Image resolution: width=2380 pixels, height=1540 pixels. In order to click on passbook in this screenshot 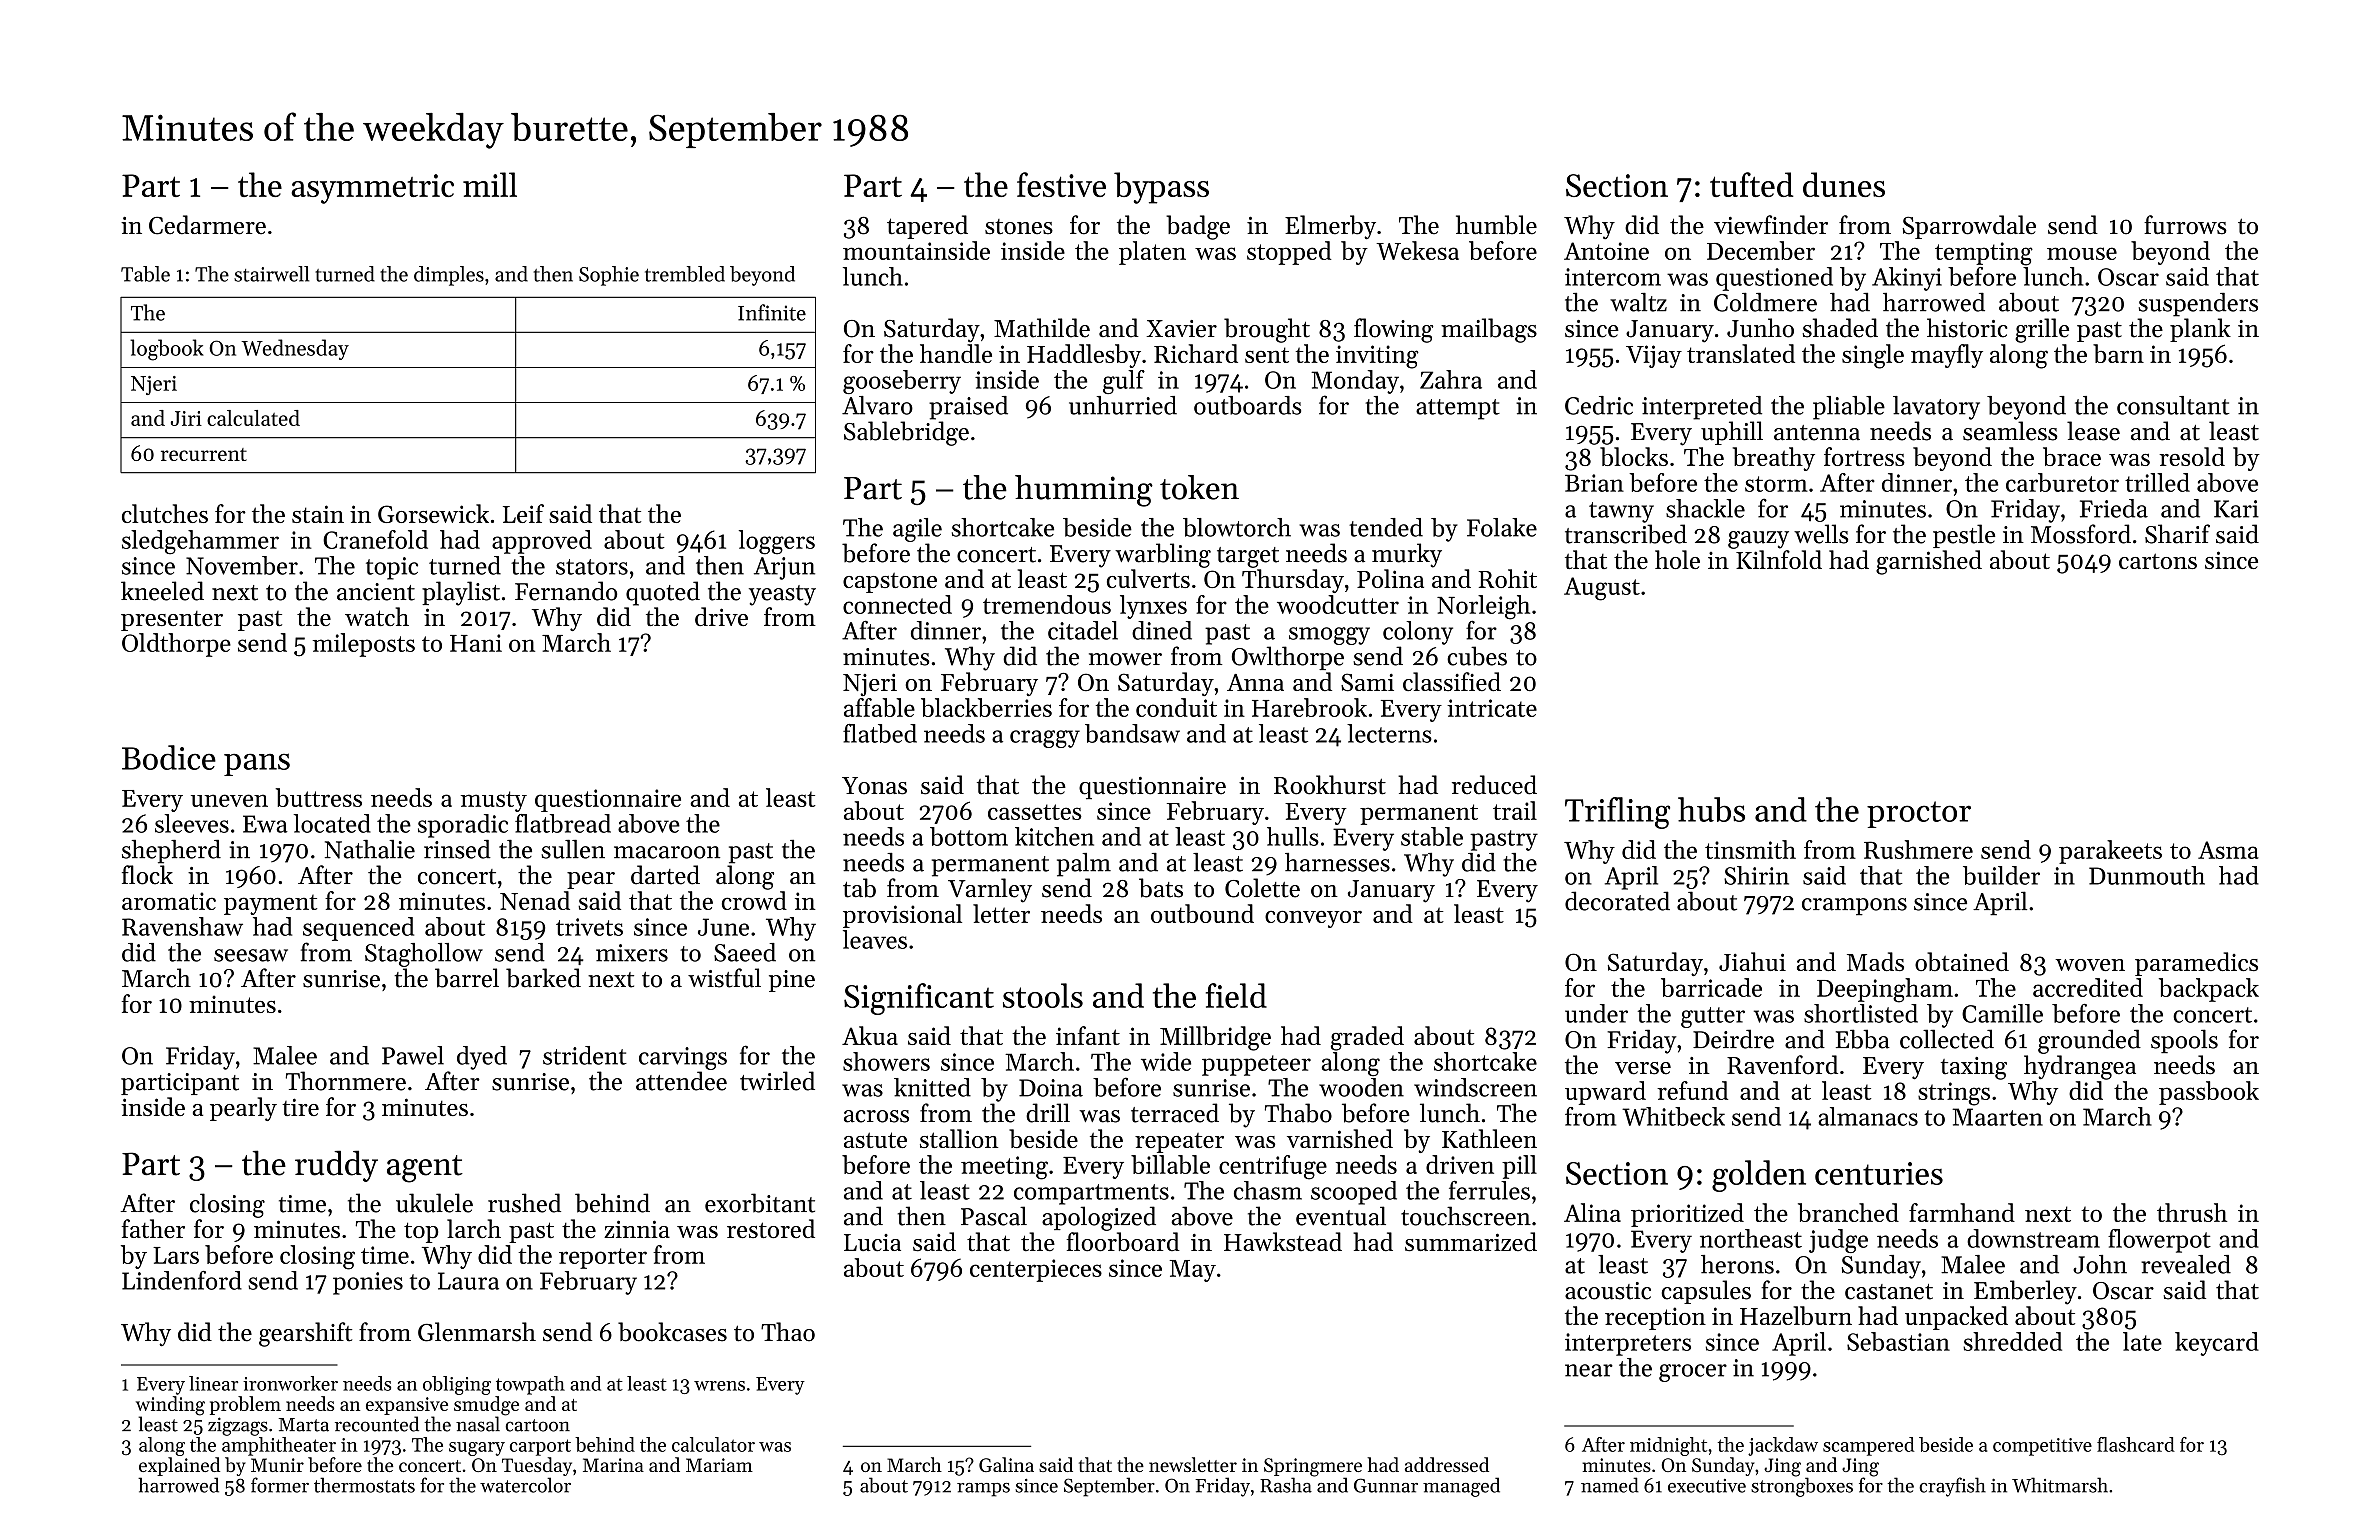, I will do `click(2209, 1093)`.
